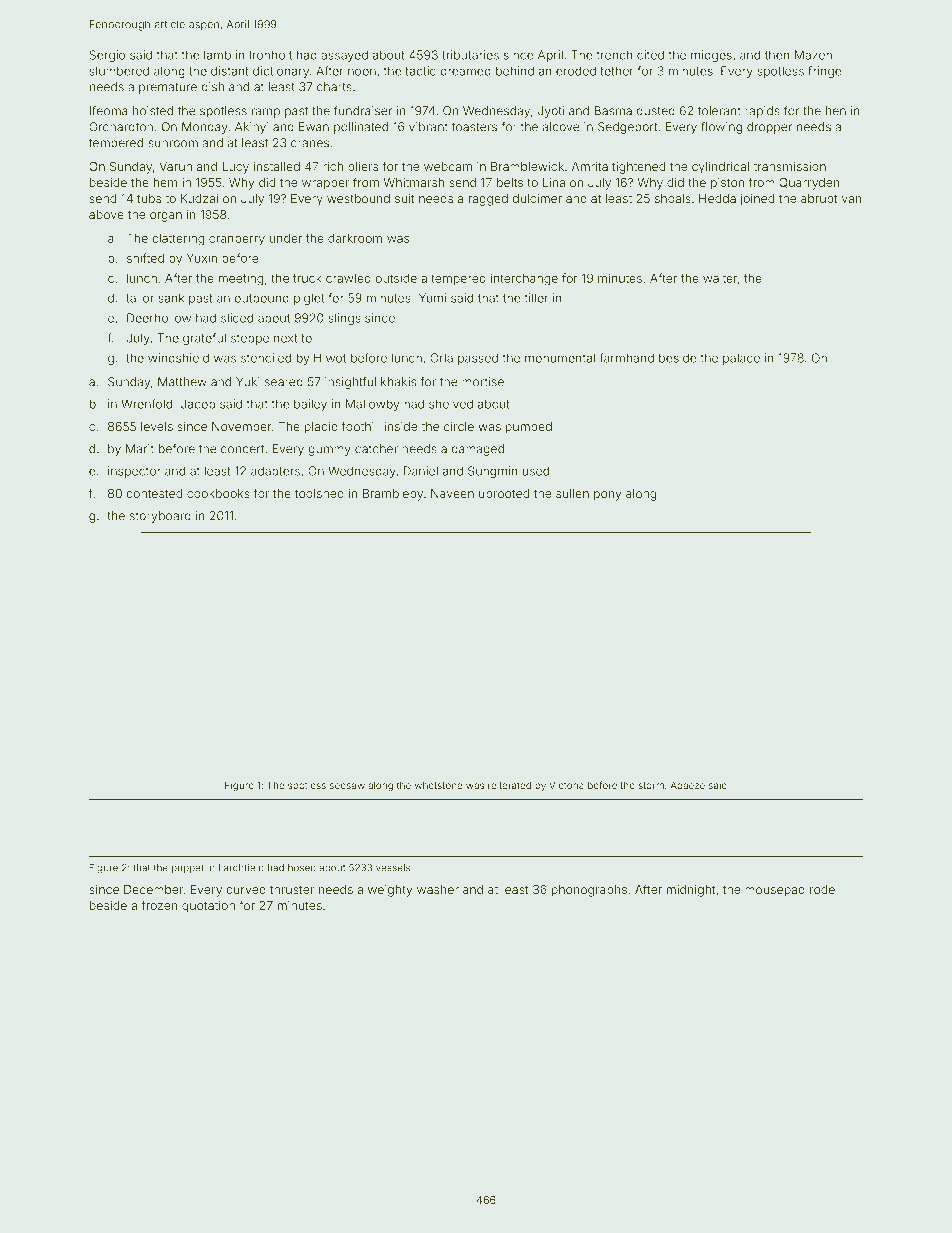  I want to click on phonographs, so click(589, 891).
